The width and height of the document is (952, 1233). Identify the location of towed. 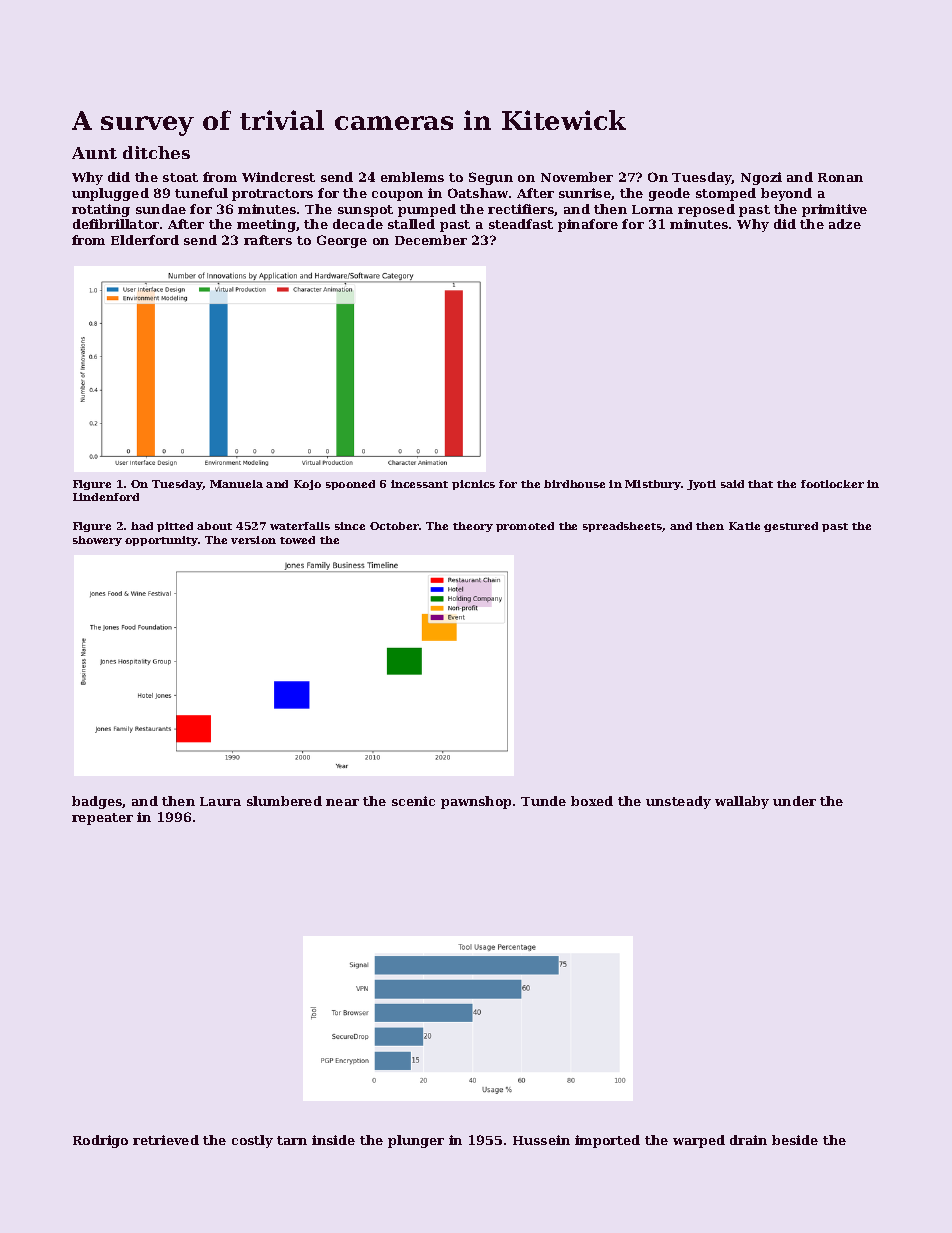
(297, 540).
